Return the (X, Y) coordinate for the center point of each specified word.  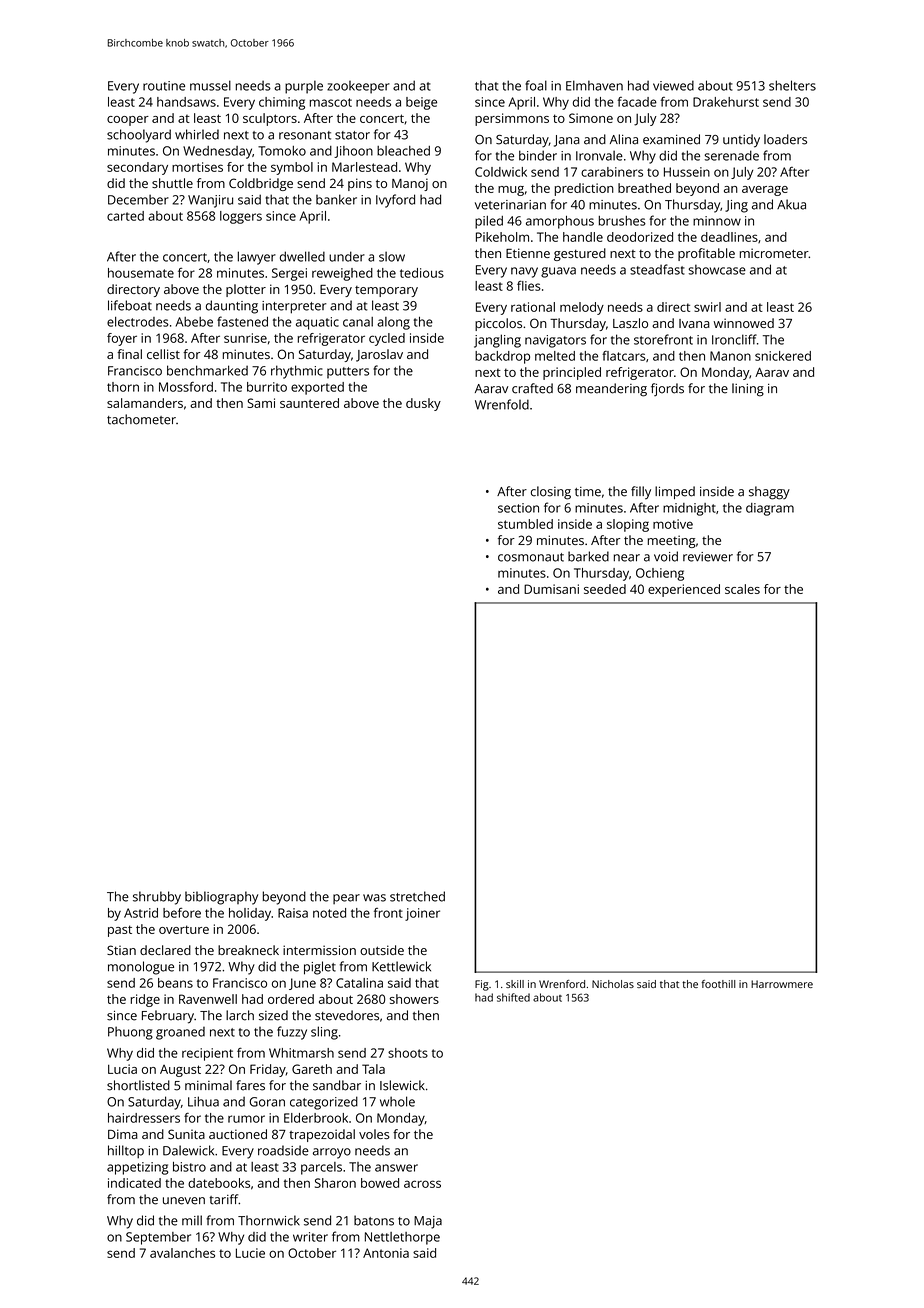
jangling (497, 341)
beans (175, 983)
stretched (417, 896)
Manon (730, 356)
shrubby (157, 898)
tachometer (141, 419)
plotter (246, 290)
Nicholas (613, 984)
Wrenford (562, 984)
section (518, 508)
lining (748, 390)
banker (336, 199)
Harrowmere (782, 984)
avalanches (182, 1253)
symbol (292, 168)
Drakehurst (726, 102)
